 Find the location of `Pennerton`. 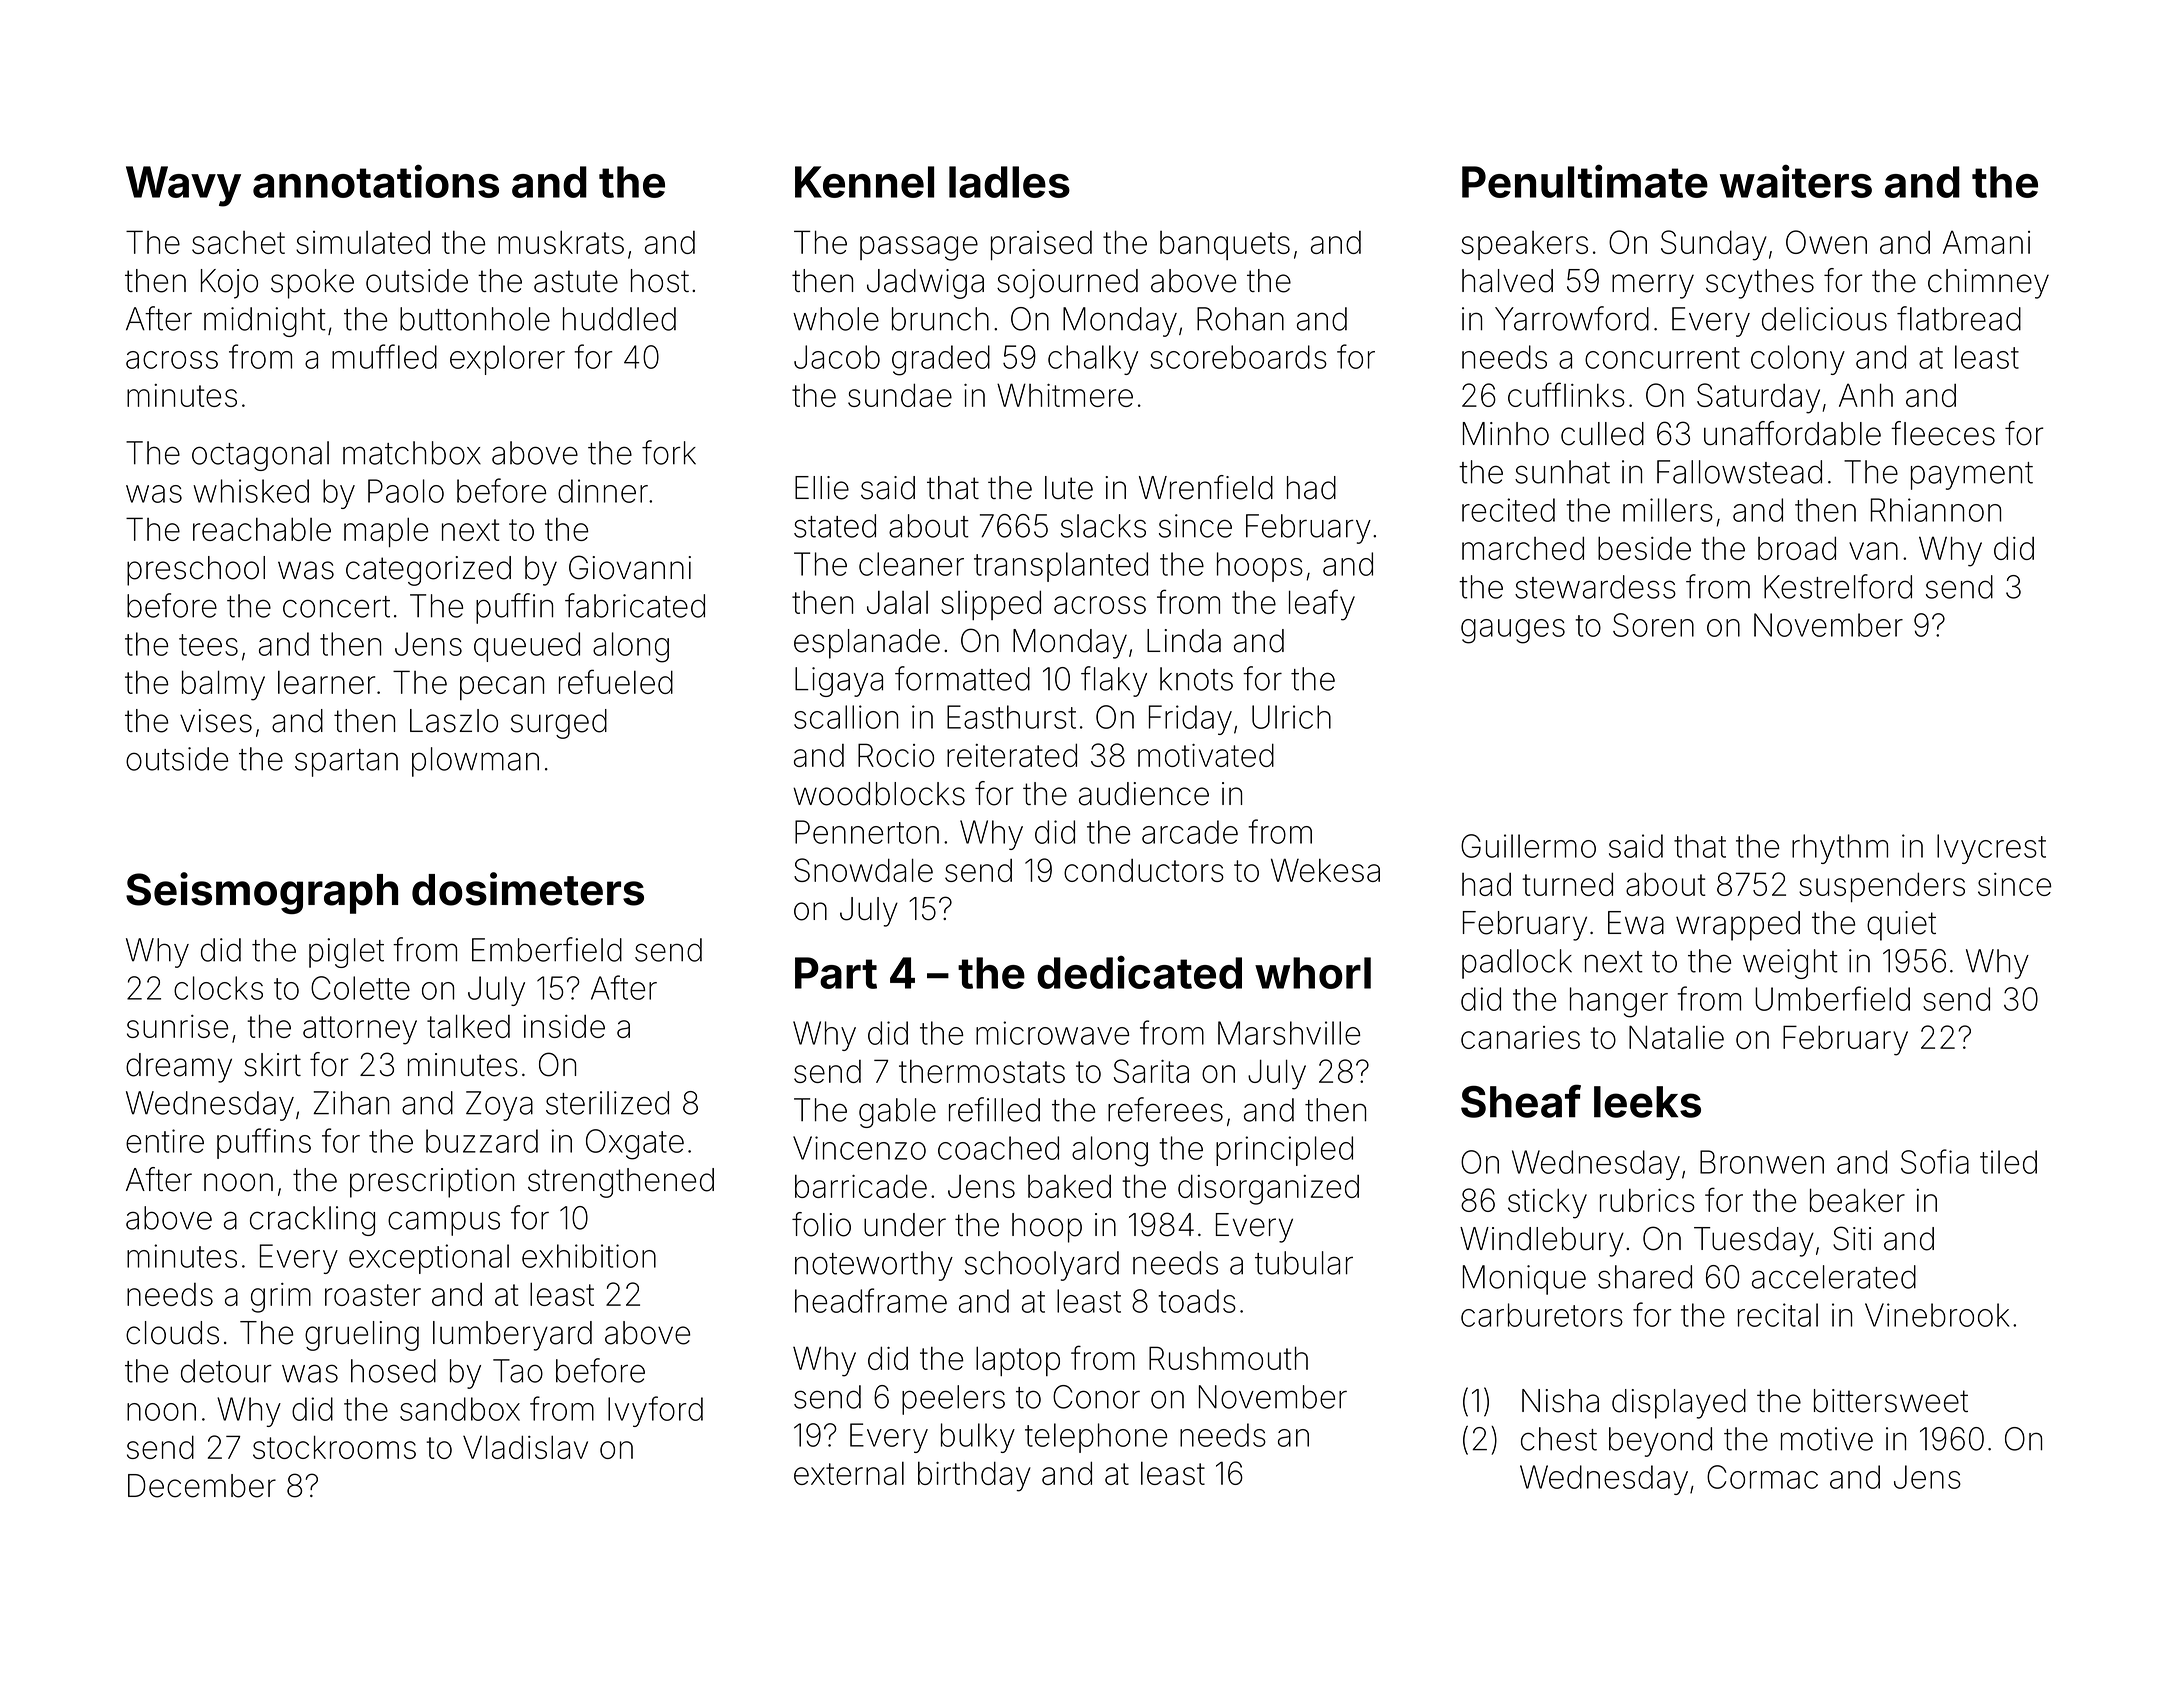

Pennerton is located at coordinates (867, 832).
